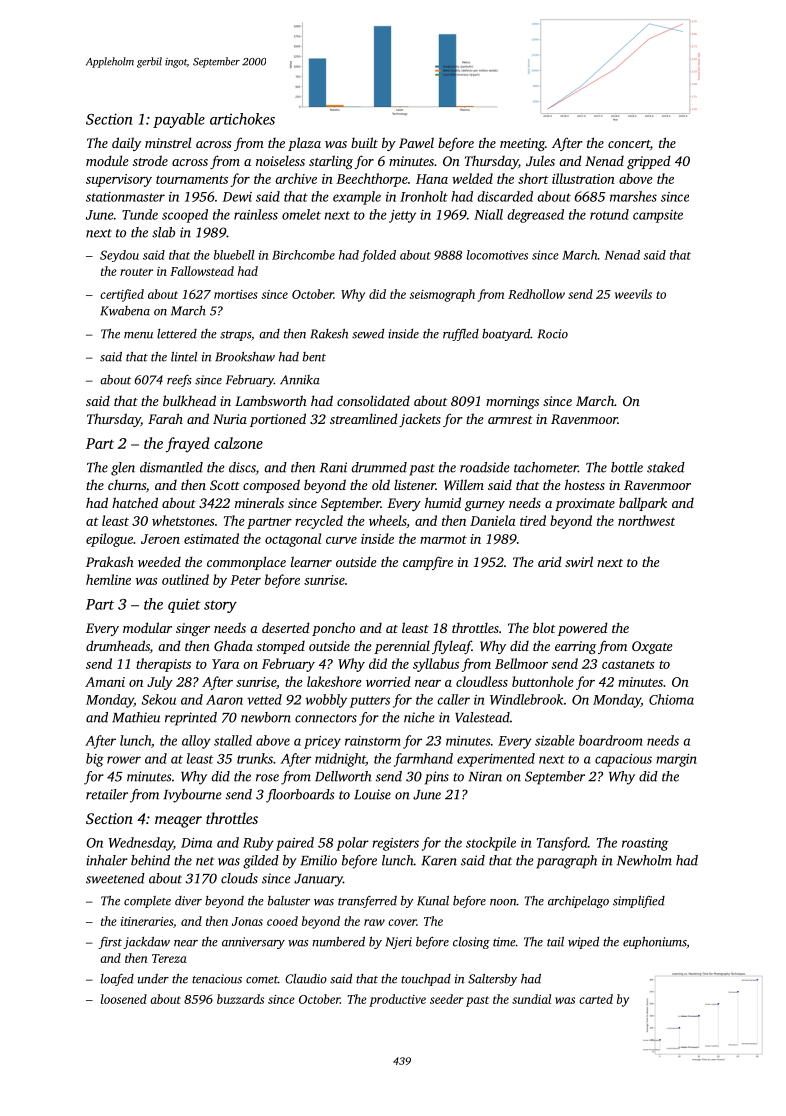  Describe the element at coordinates (296, 178) in the screenshot. I see `archive` at that location.
